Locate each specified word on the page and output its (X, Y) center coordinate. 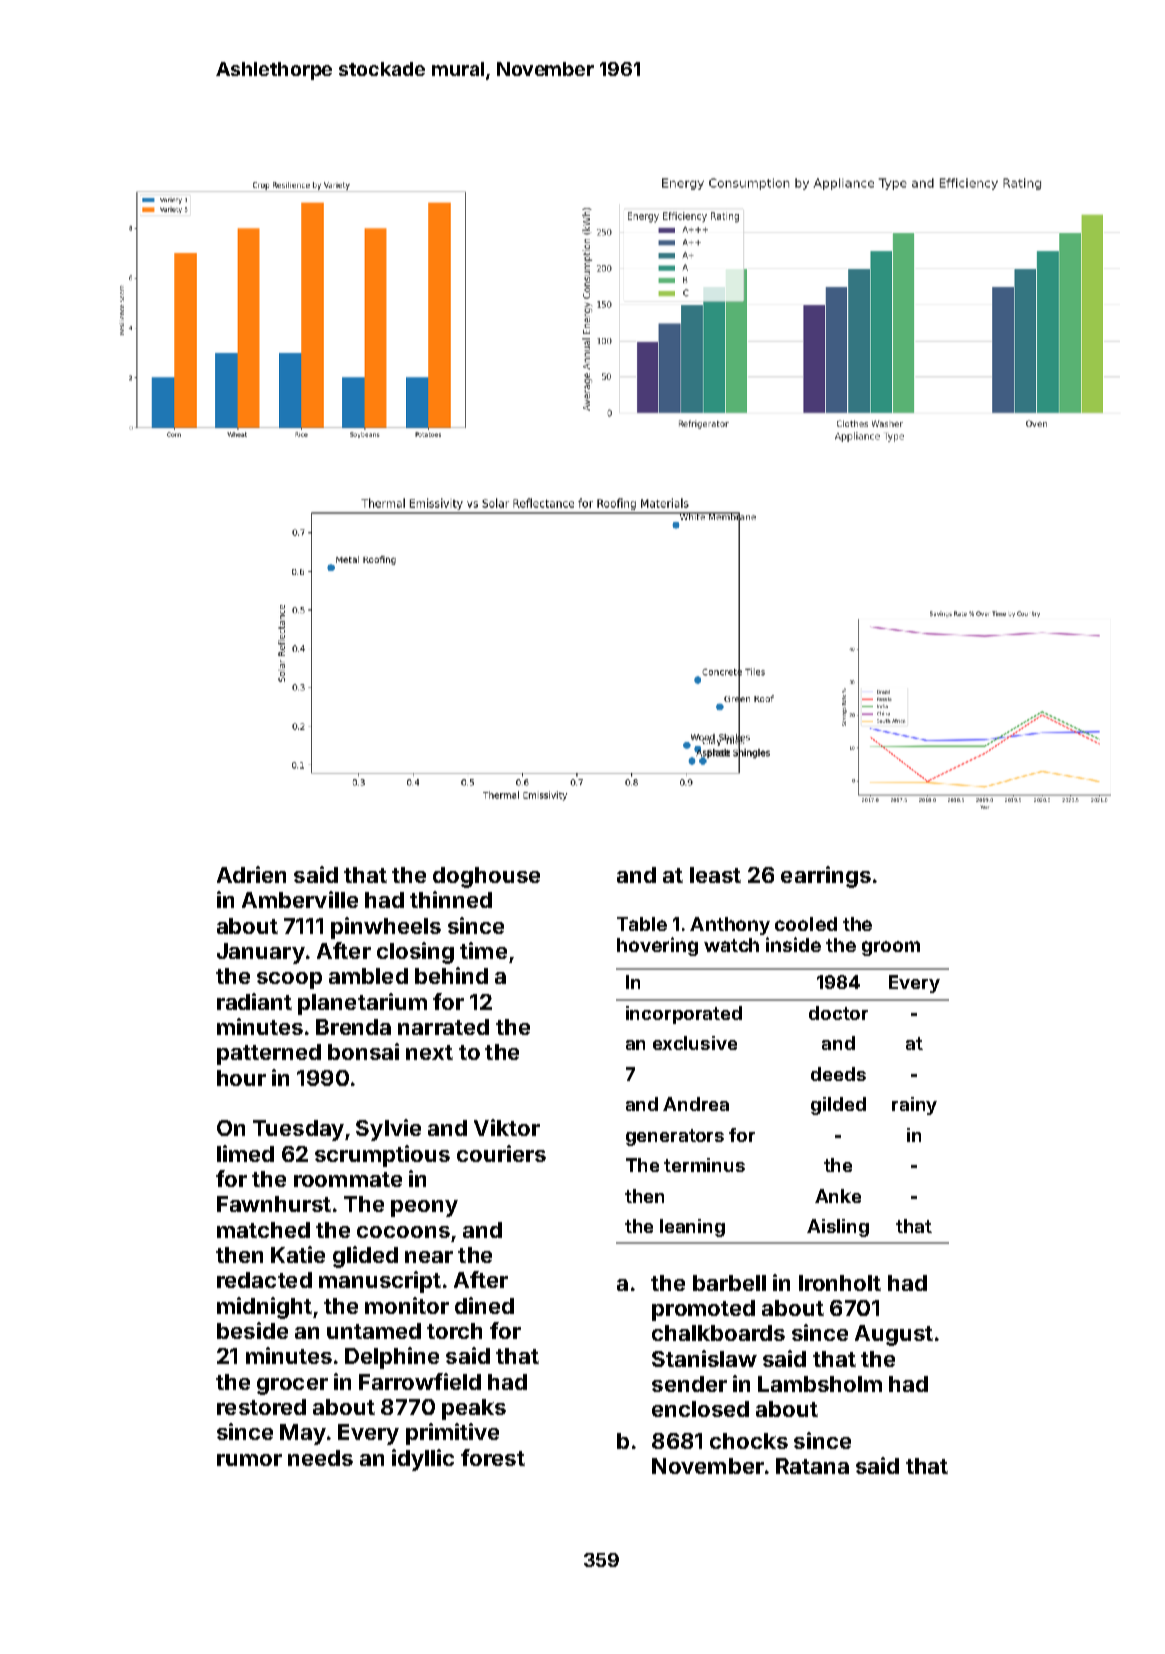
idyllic (423, 1460)
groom (891, 948)
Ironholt (840, 1283)
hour (241, 1078)
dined (484, 1305)
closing (415, 953)
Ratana (812, 1466)
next (429, 1052)
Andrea (696, 1104)
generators (675, 1137)
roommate (348, 1179)
